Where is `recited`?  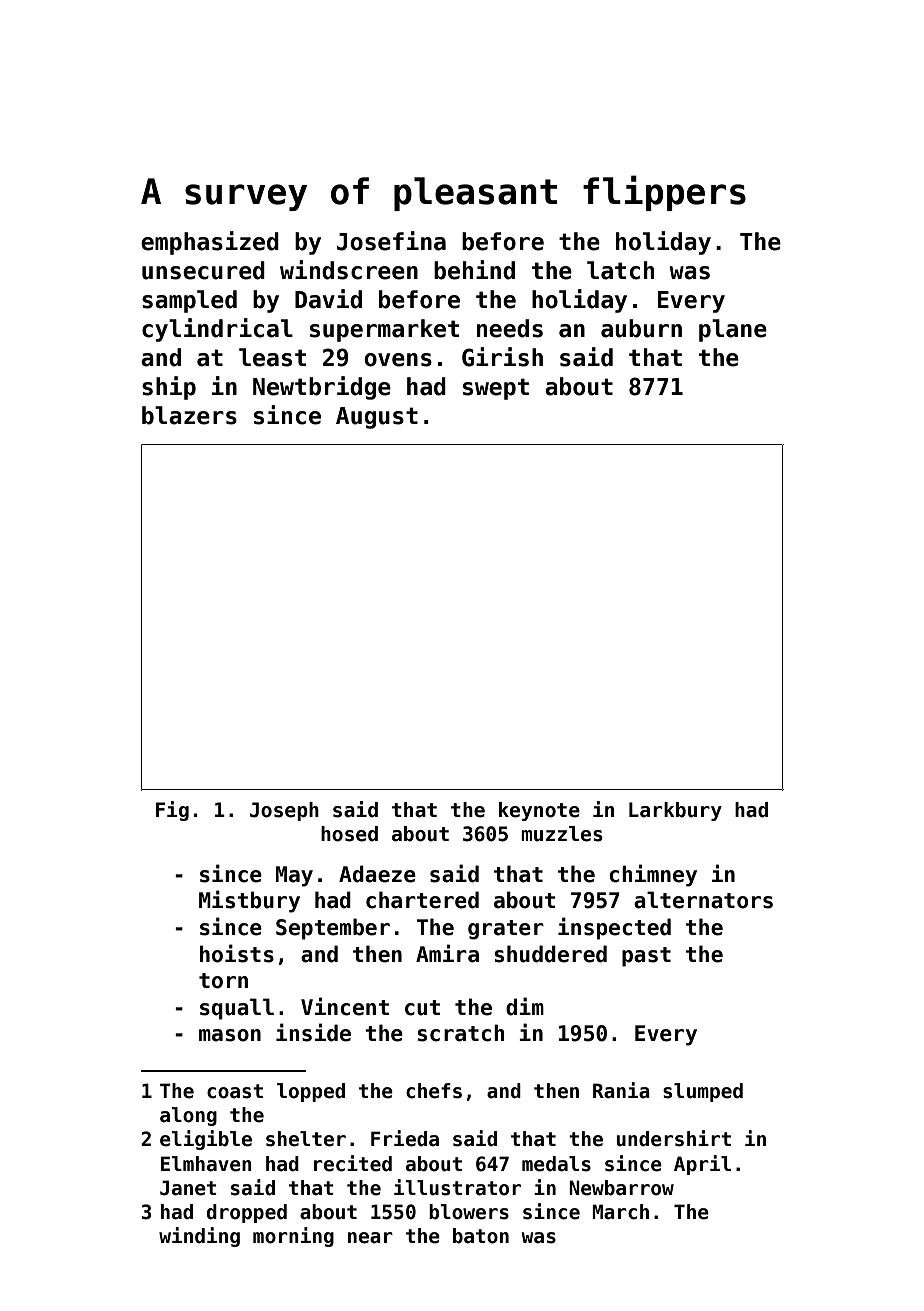 recited is located at coordinates (353, 1163).
